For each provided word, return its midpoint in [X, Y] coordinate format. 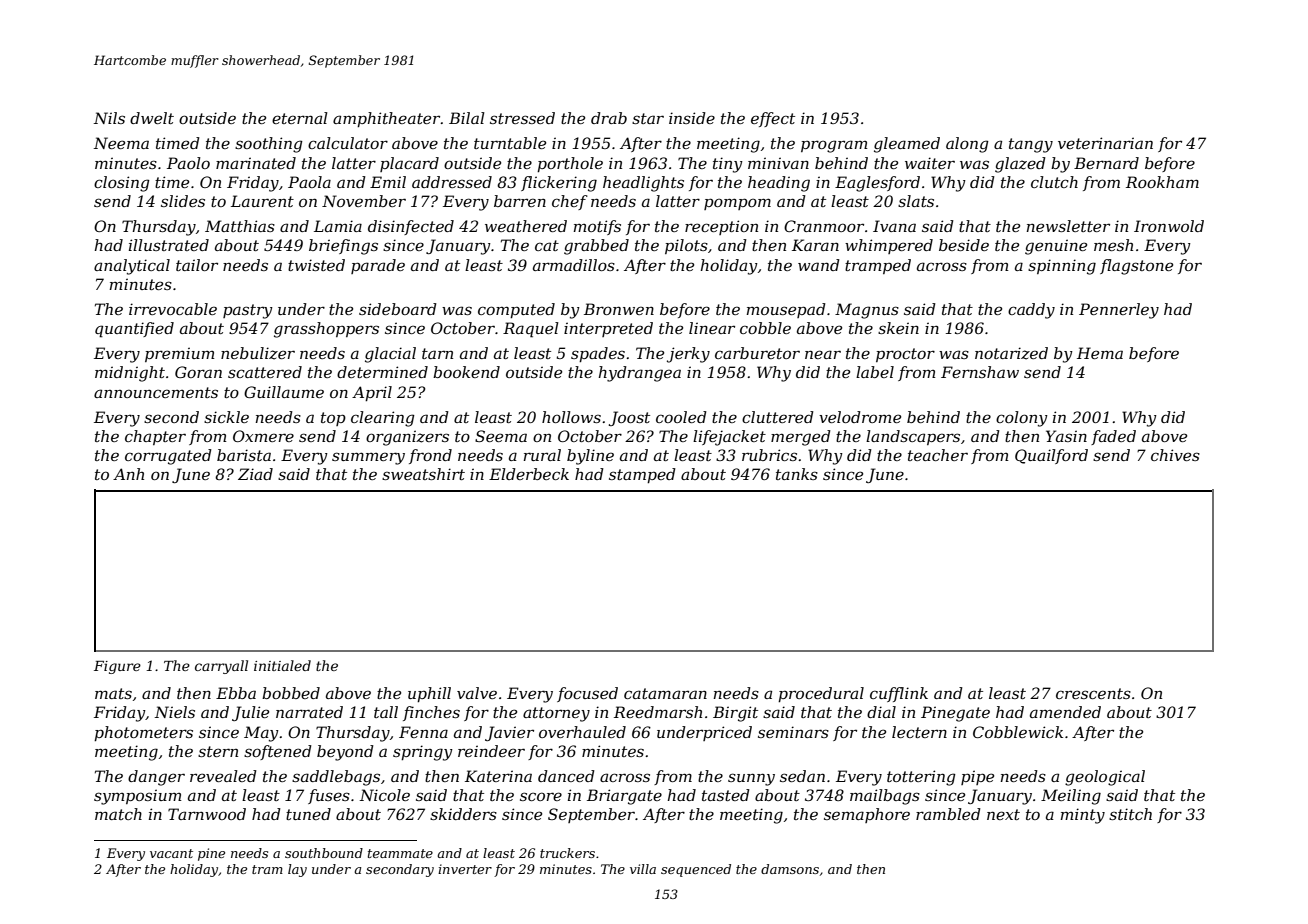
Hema [1100, 353]
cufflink [899, 694]
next [1003, 814]
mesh [1113, 245]
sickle [226, 417]
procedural [821, 694]
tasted [726, 795]
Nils [109, 118]
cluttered [778, 417]
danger [156, 778]
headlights [643, 184]
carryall [221, 667]
